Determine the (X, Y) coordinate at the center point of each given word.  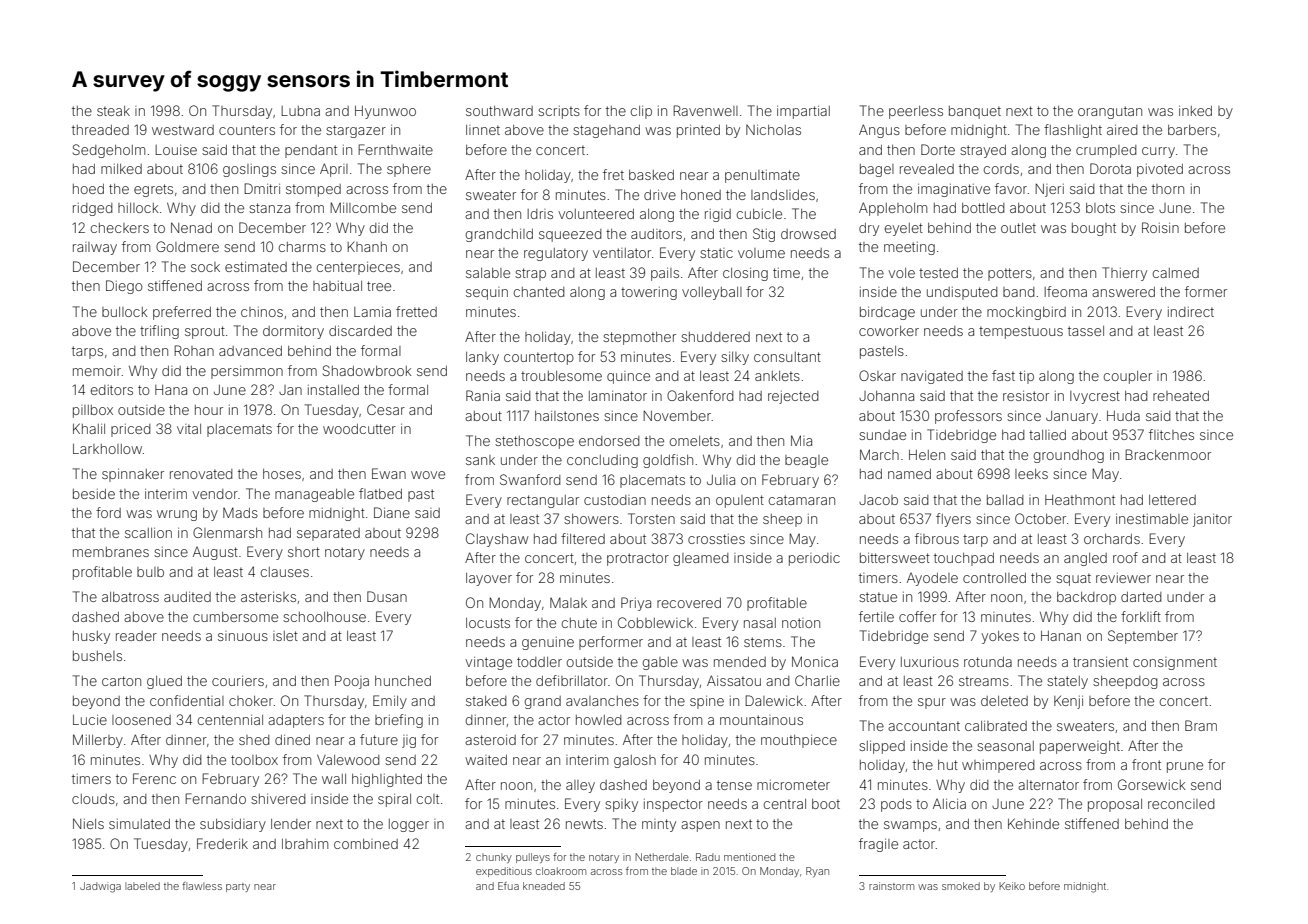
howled (599, 720)
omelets (695, 441)
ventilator (622, 253)
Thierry (1124, 274)
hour (209, 410)
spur (932, 703)
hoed (88, 189)
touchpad (964, 559)
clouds (93, 799)
